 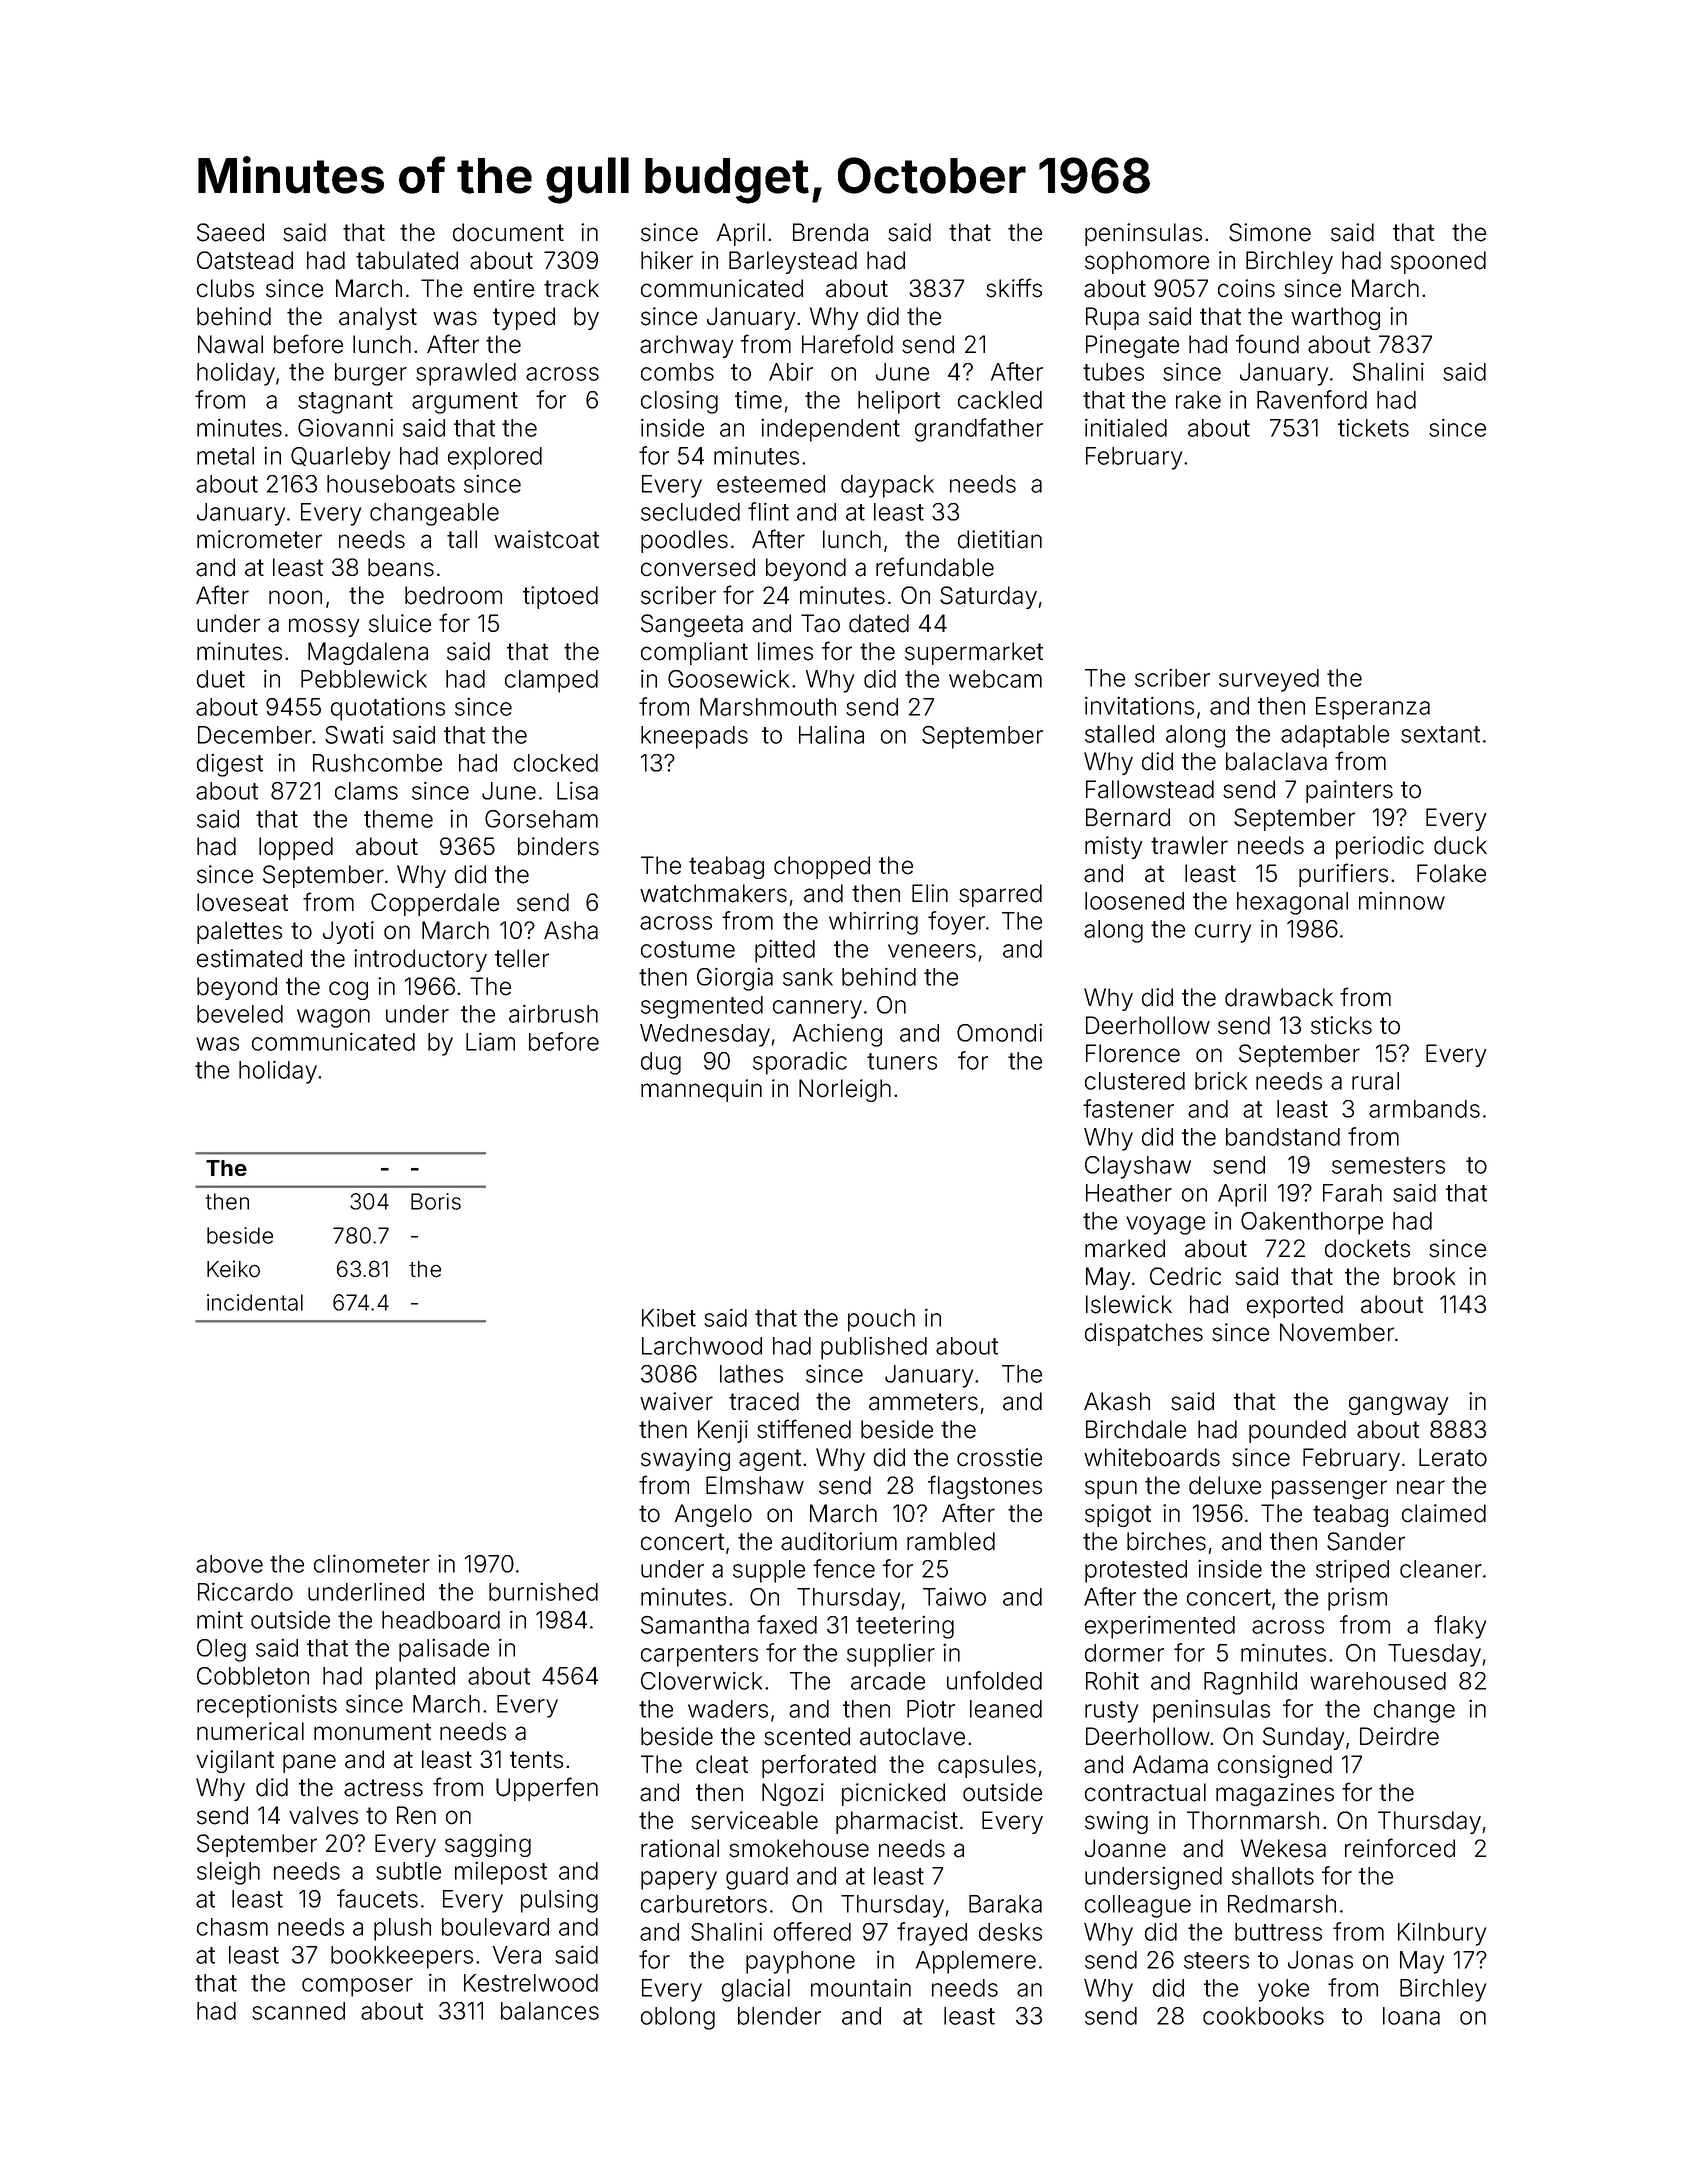 I want to click on faucets, so click(x=377, y=1898).
